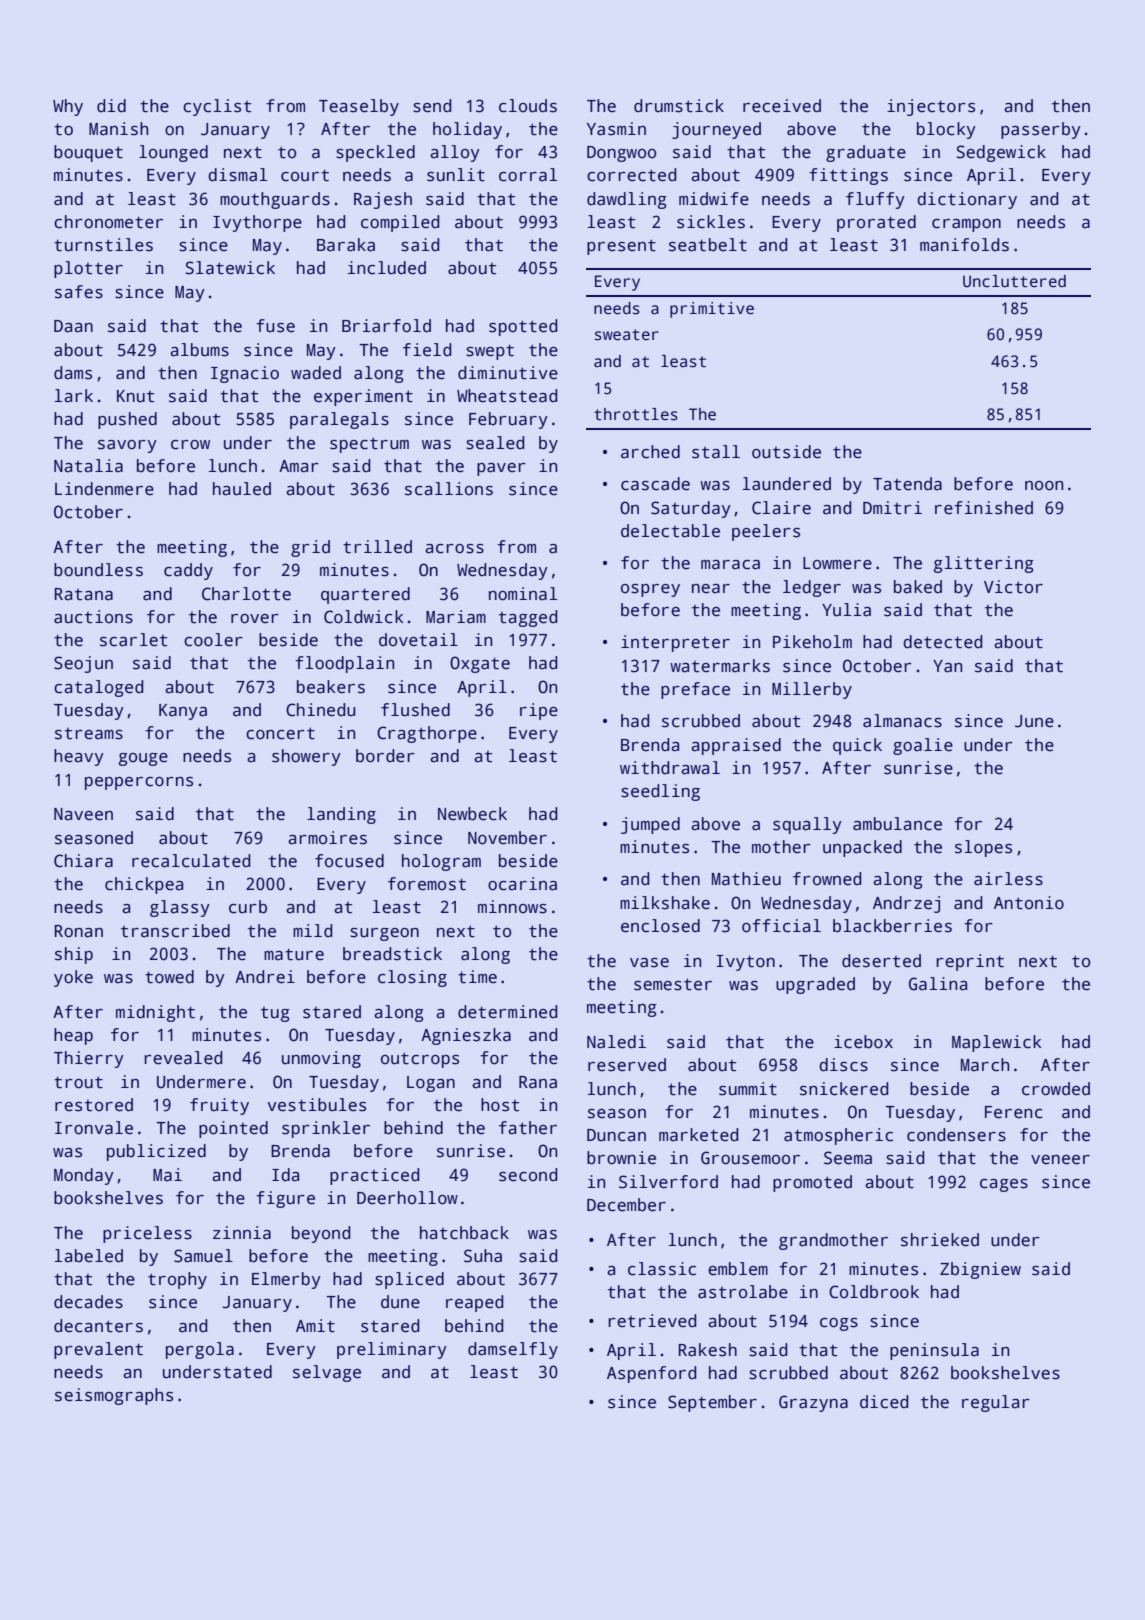 The height and width of the screenshot is (1620, 1145). What do you see at coordinates (528, 106) in the screenshot?
I see `clouds` at bounding box center [528, 106].
